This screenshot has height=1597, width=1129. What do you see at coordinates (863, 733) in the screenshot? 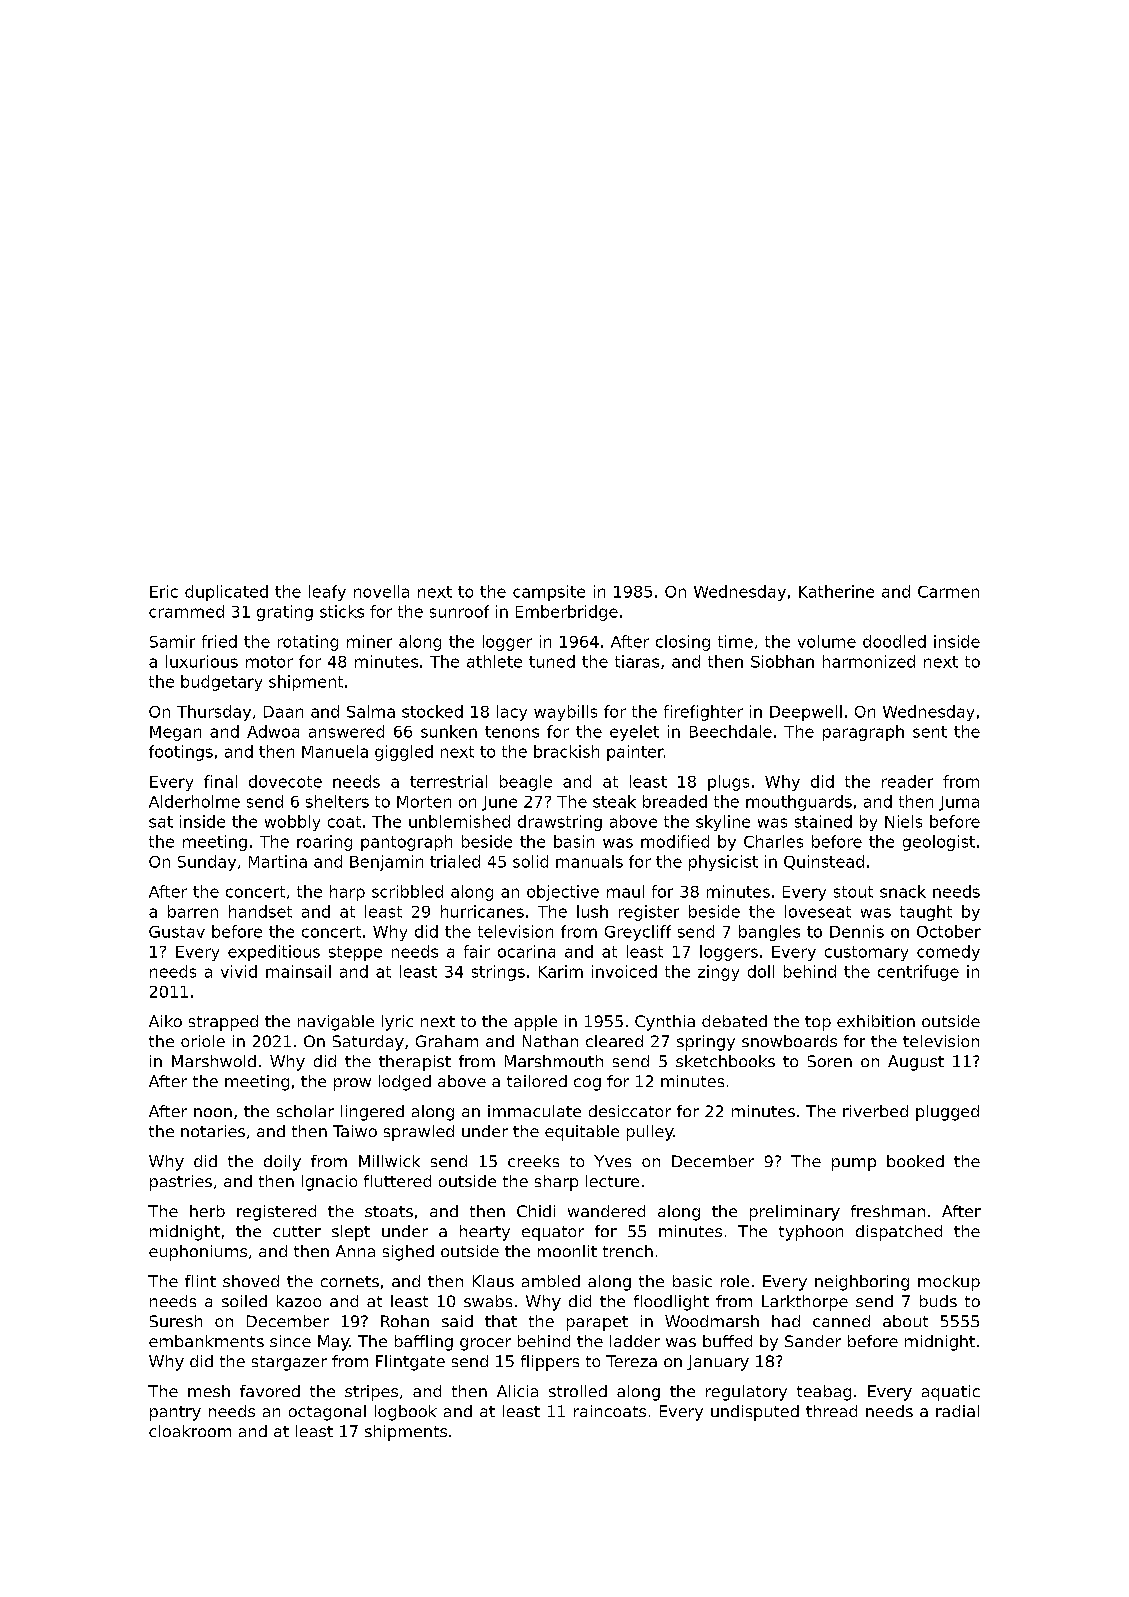
I see `paragraph` at bounding box center [863, 733].
